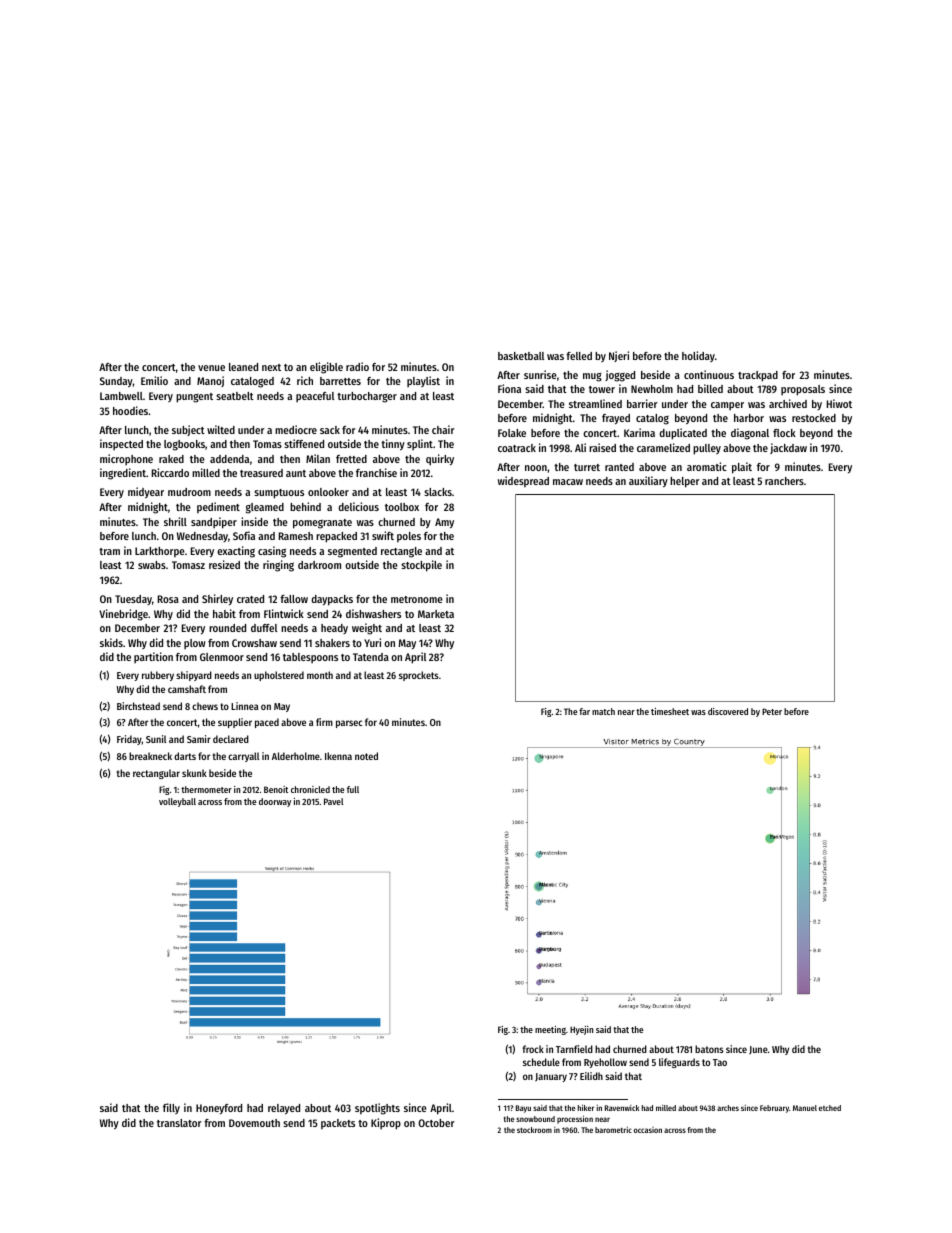 The width and height of the page is (952, 1233). I want to click on auxiliary, so click(648, 482).
